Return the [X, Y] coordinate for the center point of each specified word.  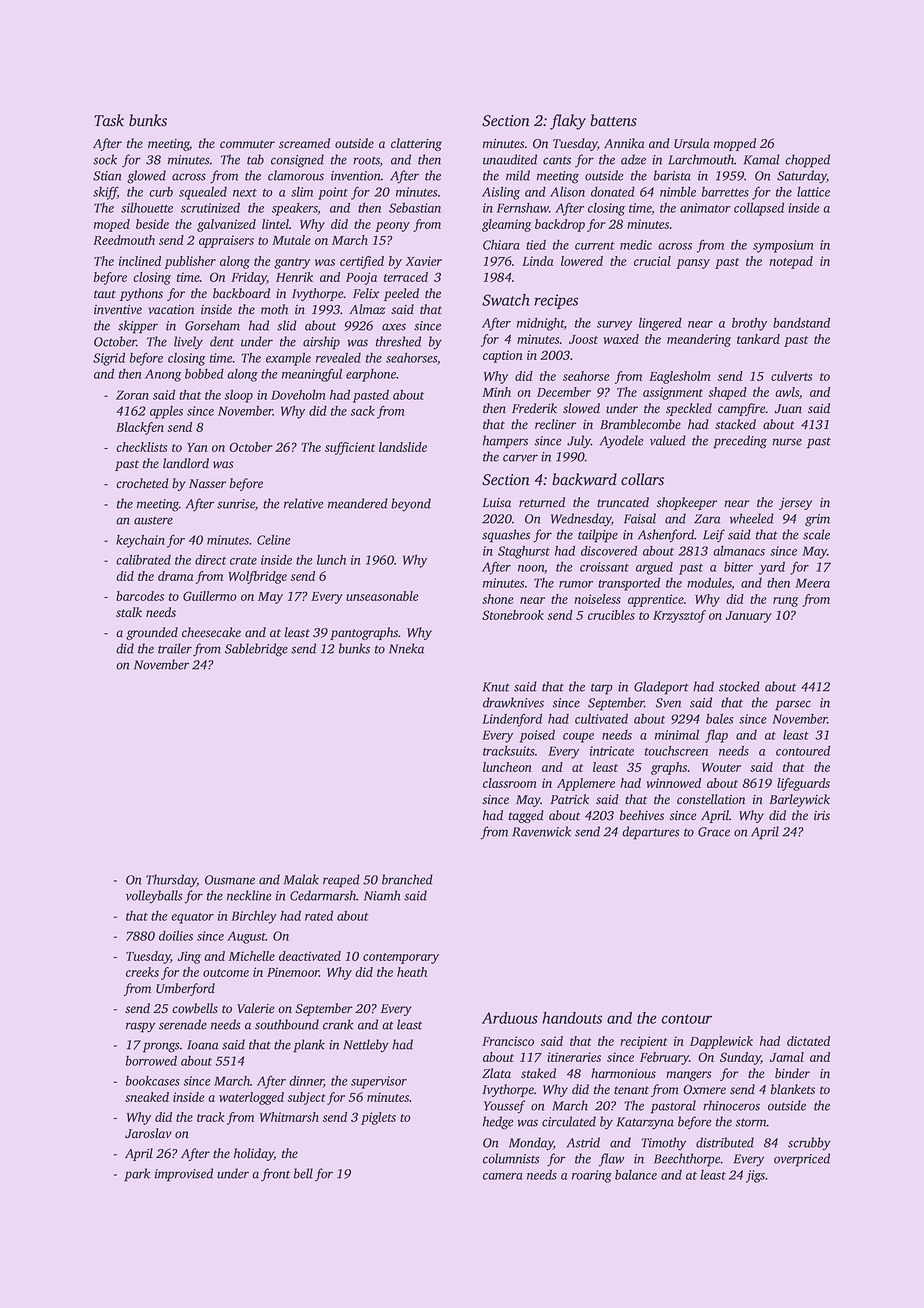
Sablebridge [256, 650]
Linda [537, 261]
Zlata [496, 1073]
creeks [142, 972]
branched [407, 879]
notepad [791, 262]
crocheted [142, 483]
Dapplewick [721, 1042]
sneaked [147, 1097]
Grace [714, 832]
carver [520, 458]
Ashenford [666, 536]
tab [255, 159]
